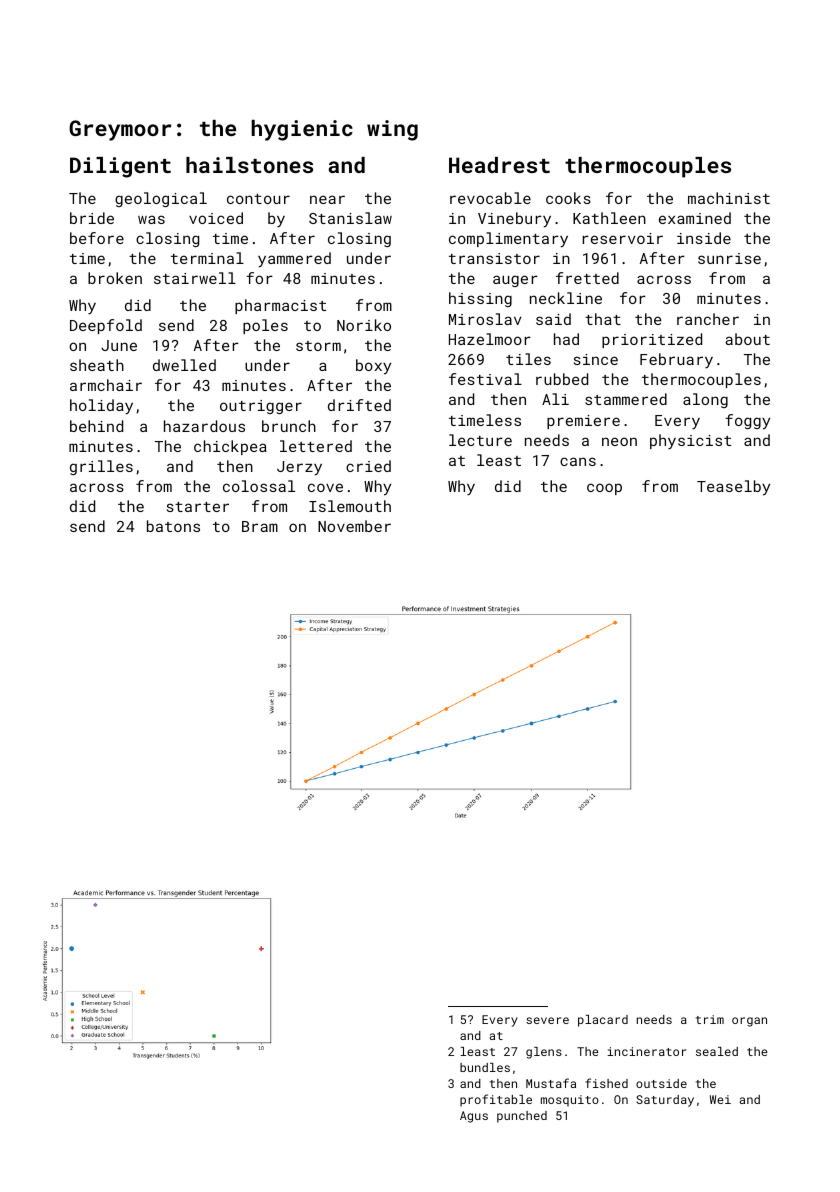  What do you see at coordinates (499, 165) in the screenshot?
I see `Headrest` at bounding box center [499, 165].
